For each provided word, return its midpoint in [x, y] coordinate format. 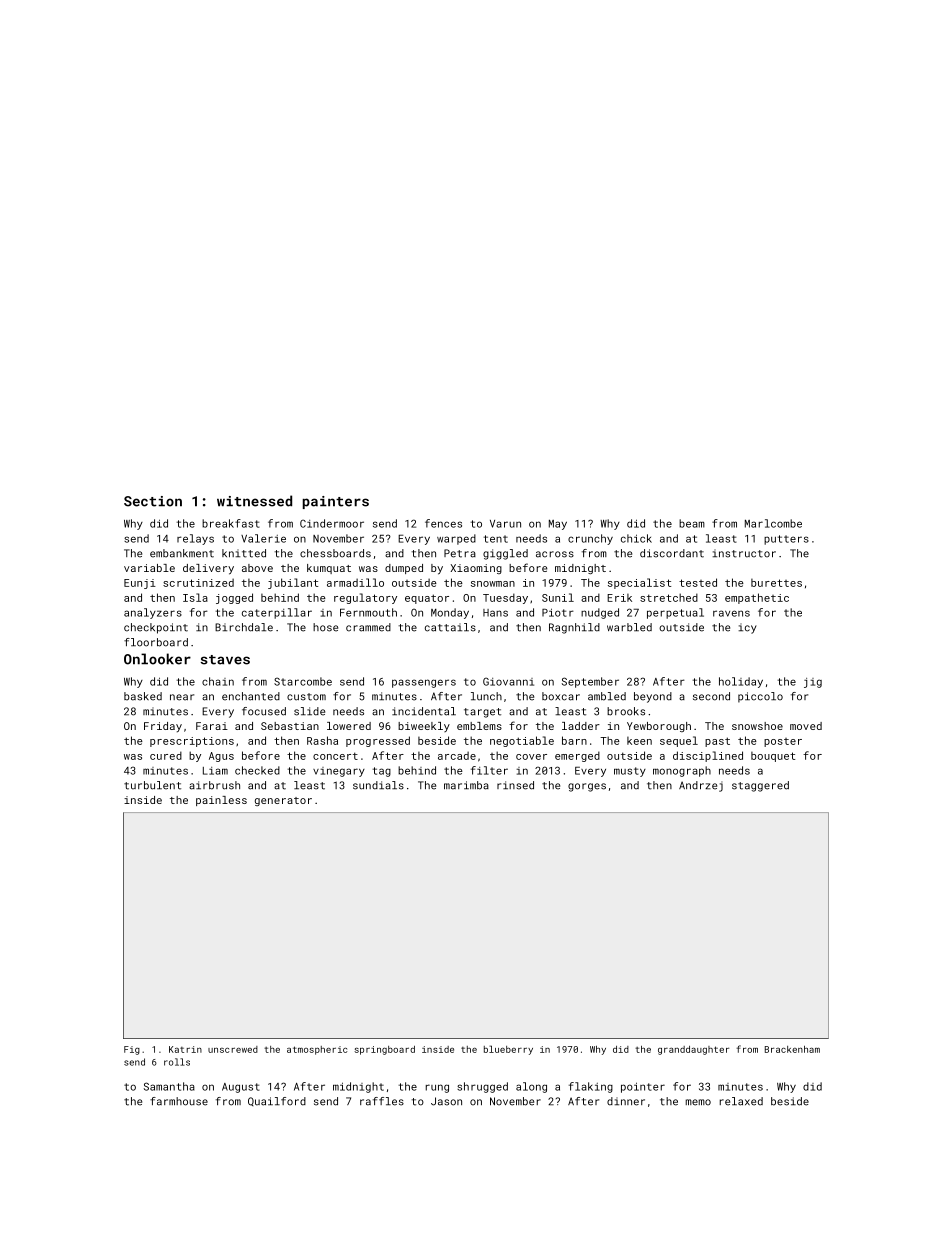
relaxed [741, 1101]
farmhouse [179, 1101]
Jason [446, 1101]
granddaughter [693, 1050]
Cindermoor [332, 523]
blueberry [508, 1050]
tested [698, 582]
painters [336, 502]
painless [221, 801]
